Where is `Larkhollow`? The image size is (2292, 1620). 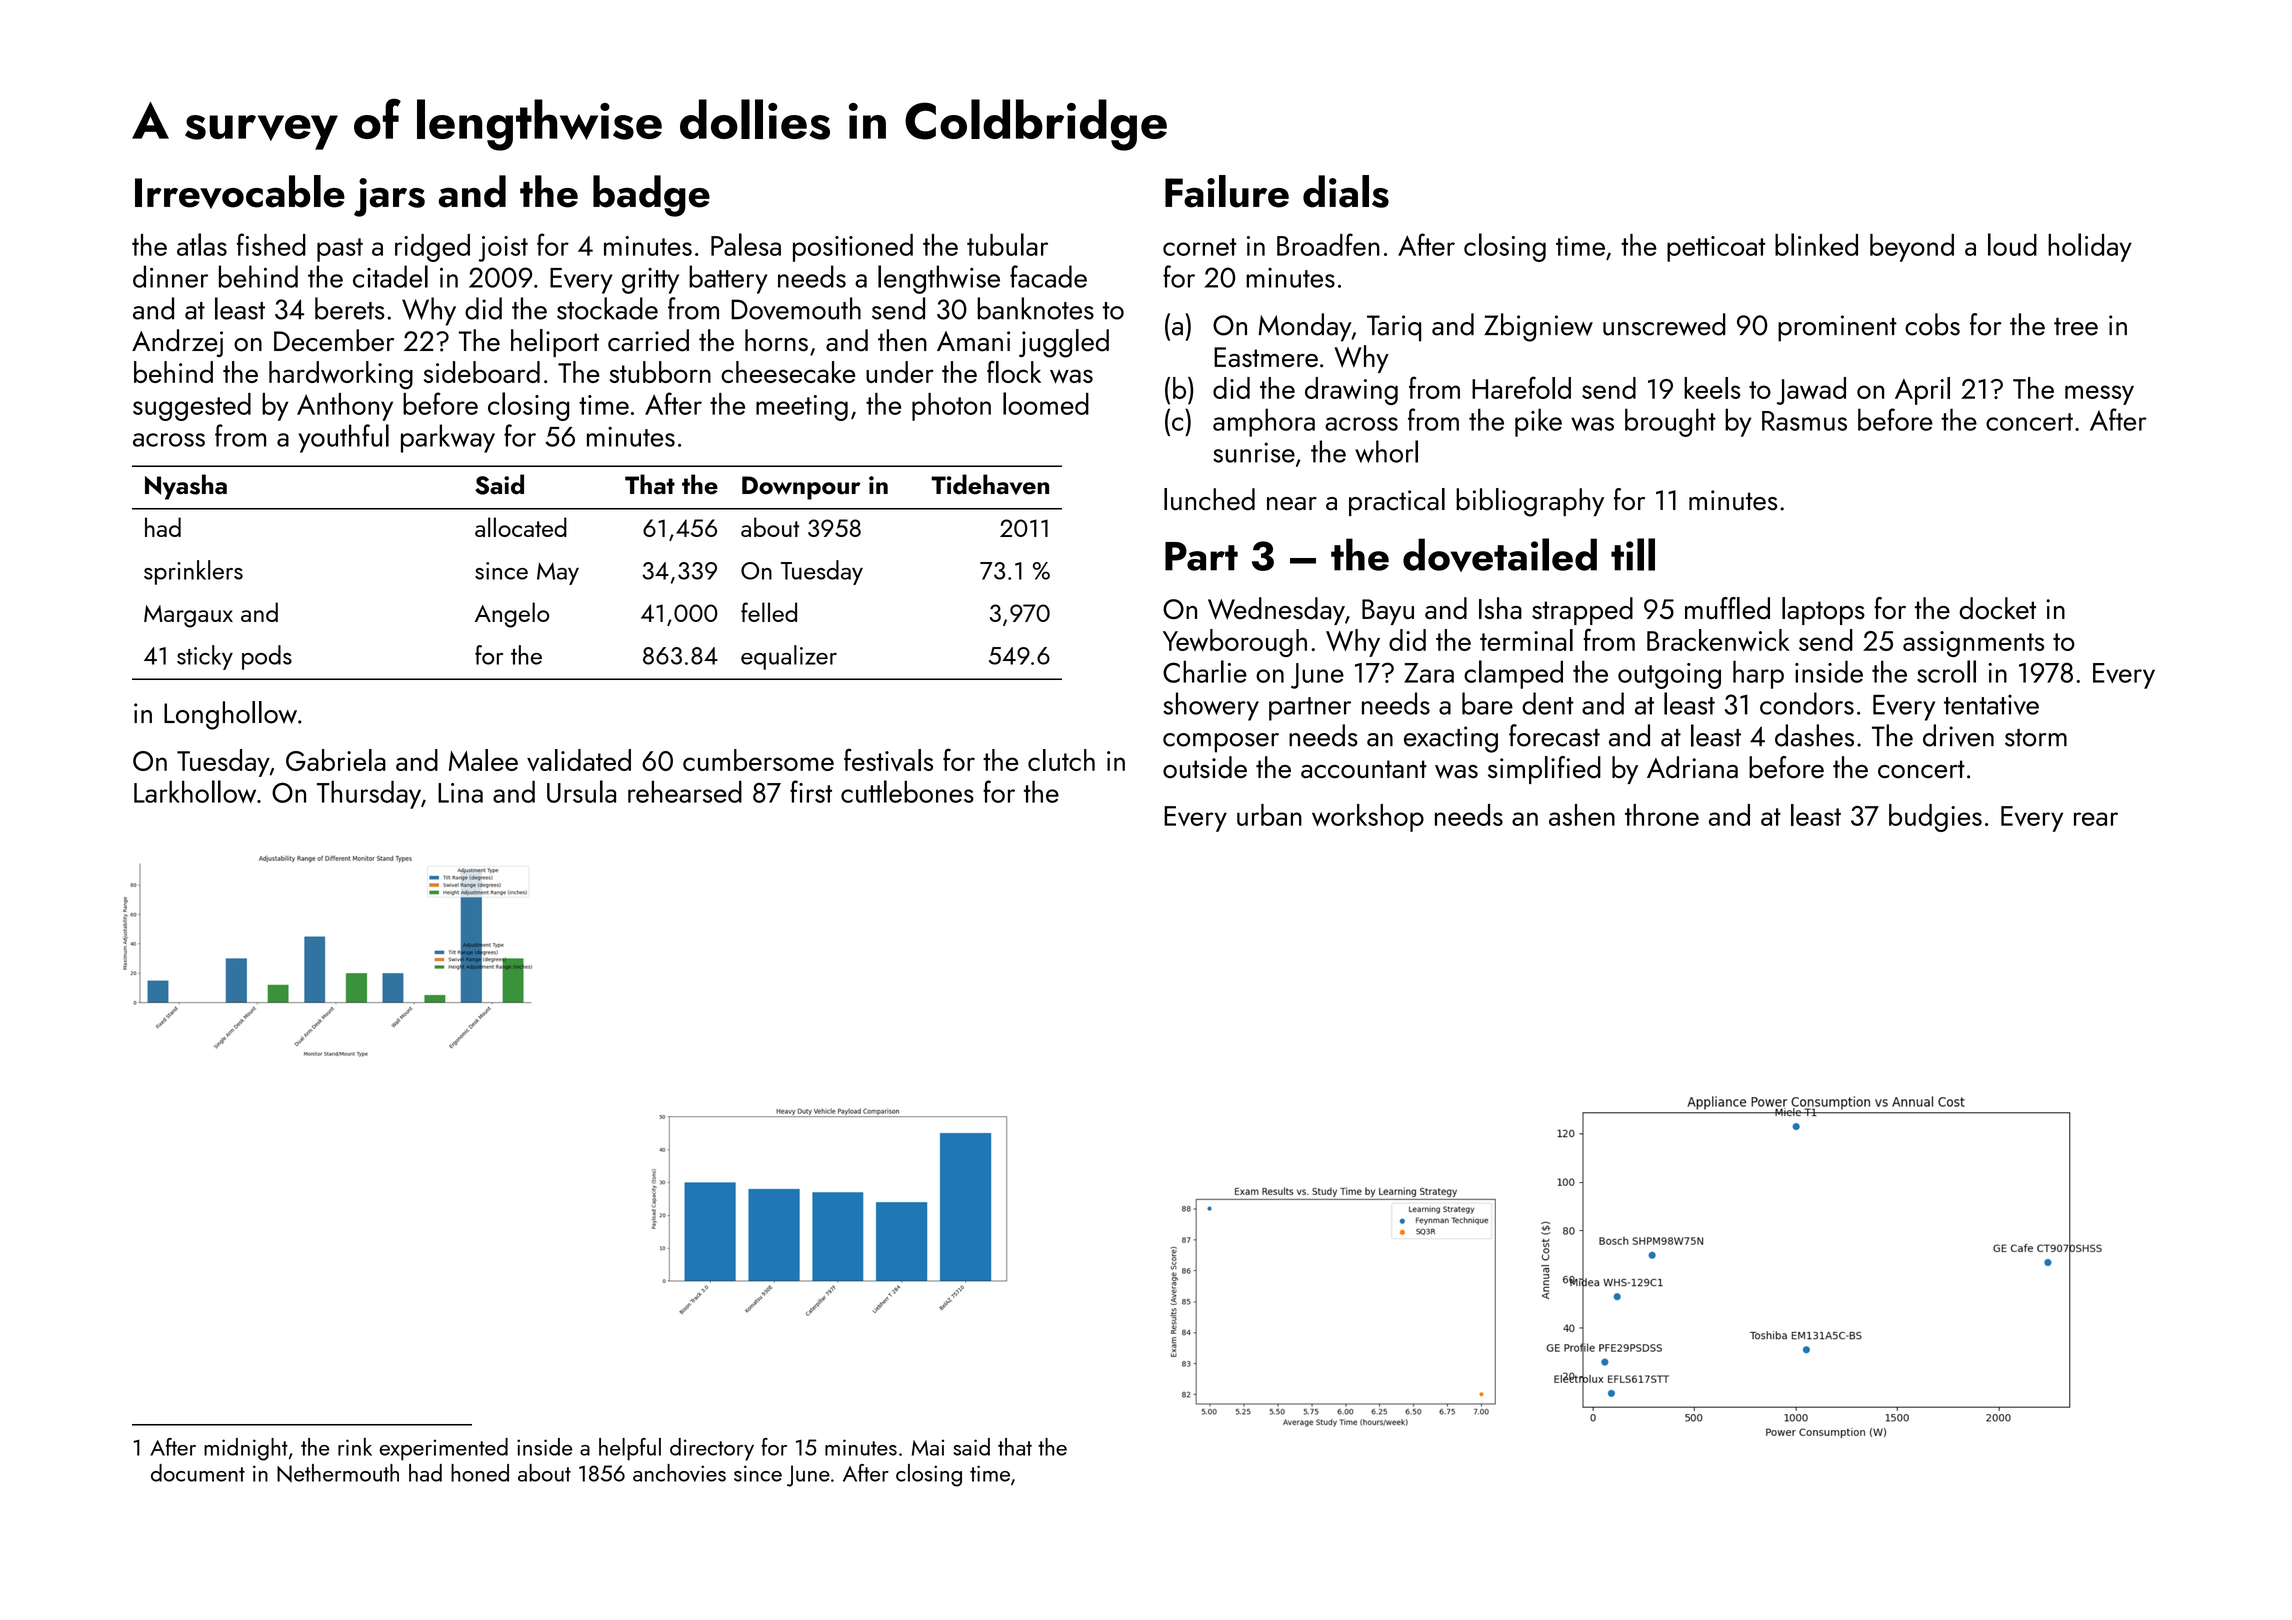
Larkhollow is located at coordinates (195, 791).
